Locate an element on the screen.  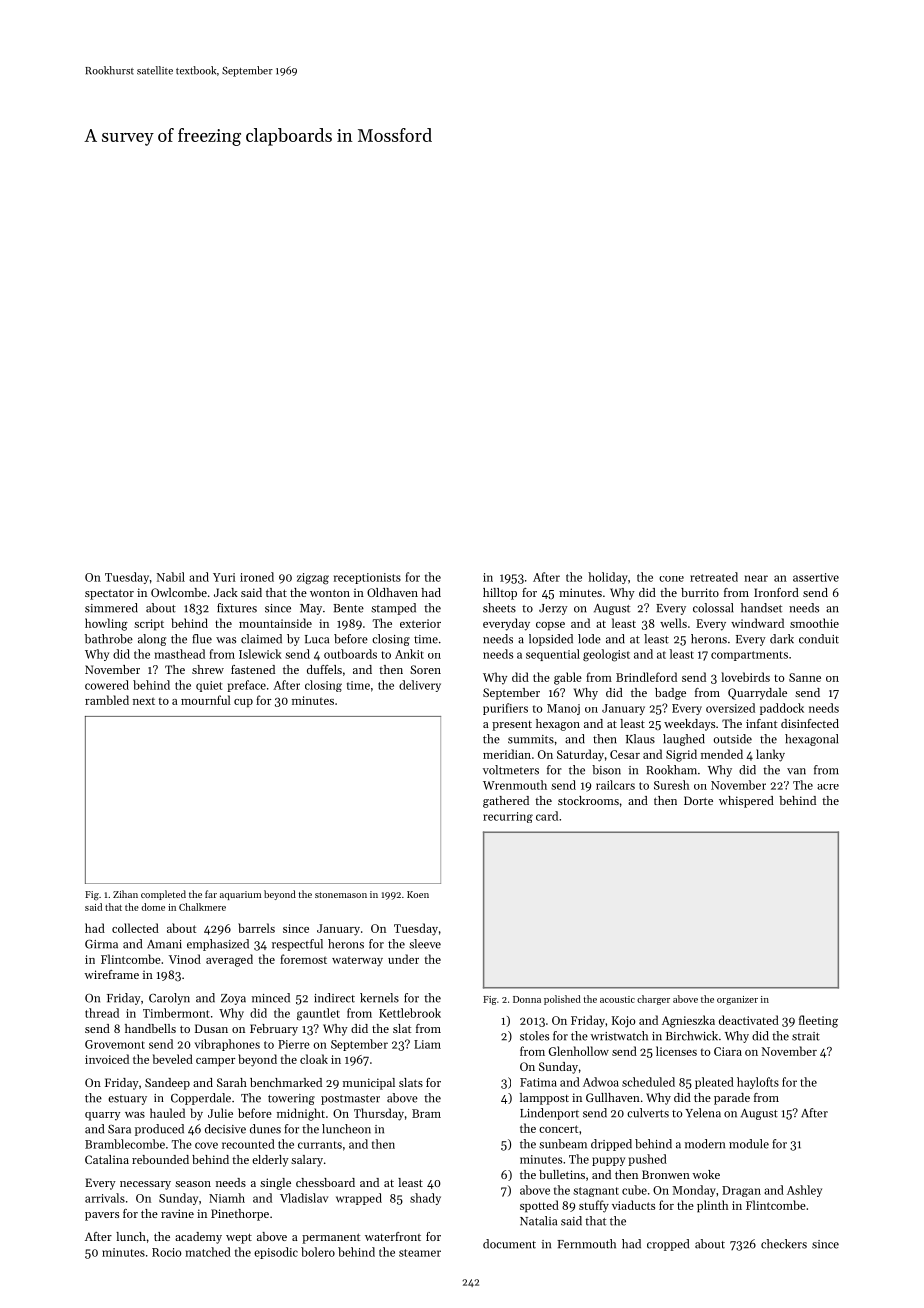
under is located at coordinates (403, 959).
